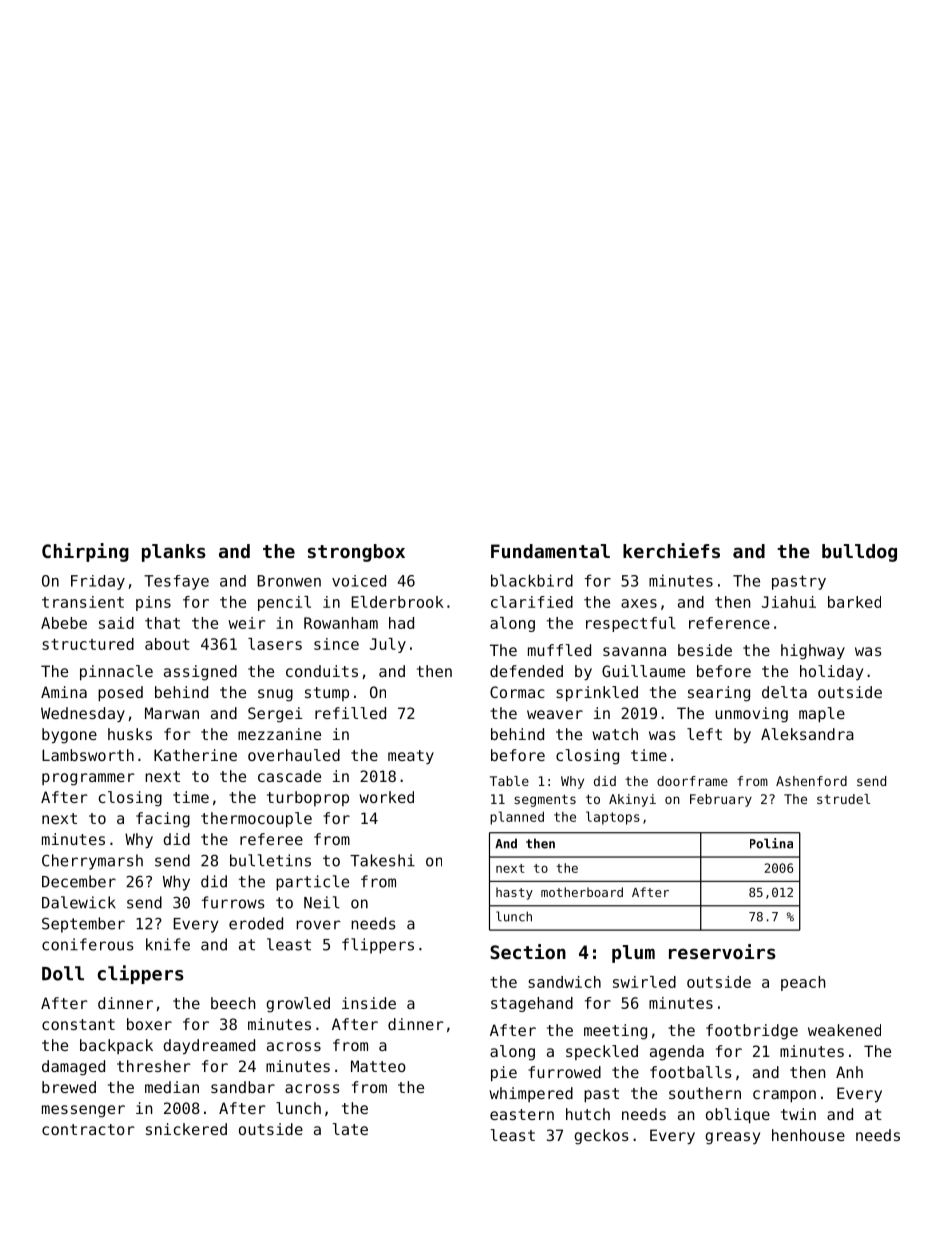  I want to click on boxer, so click(149, 1024).
